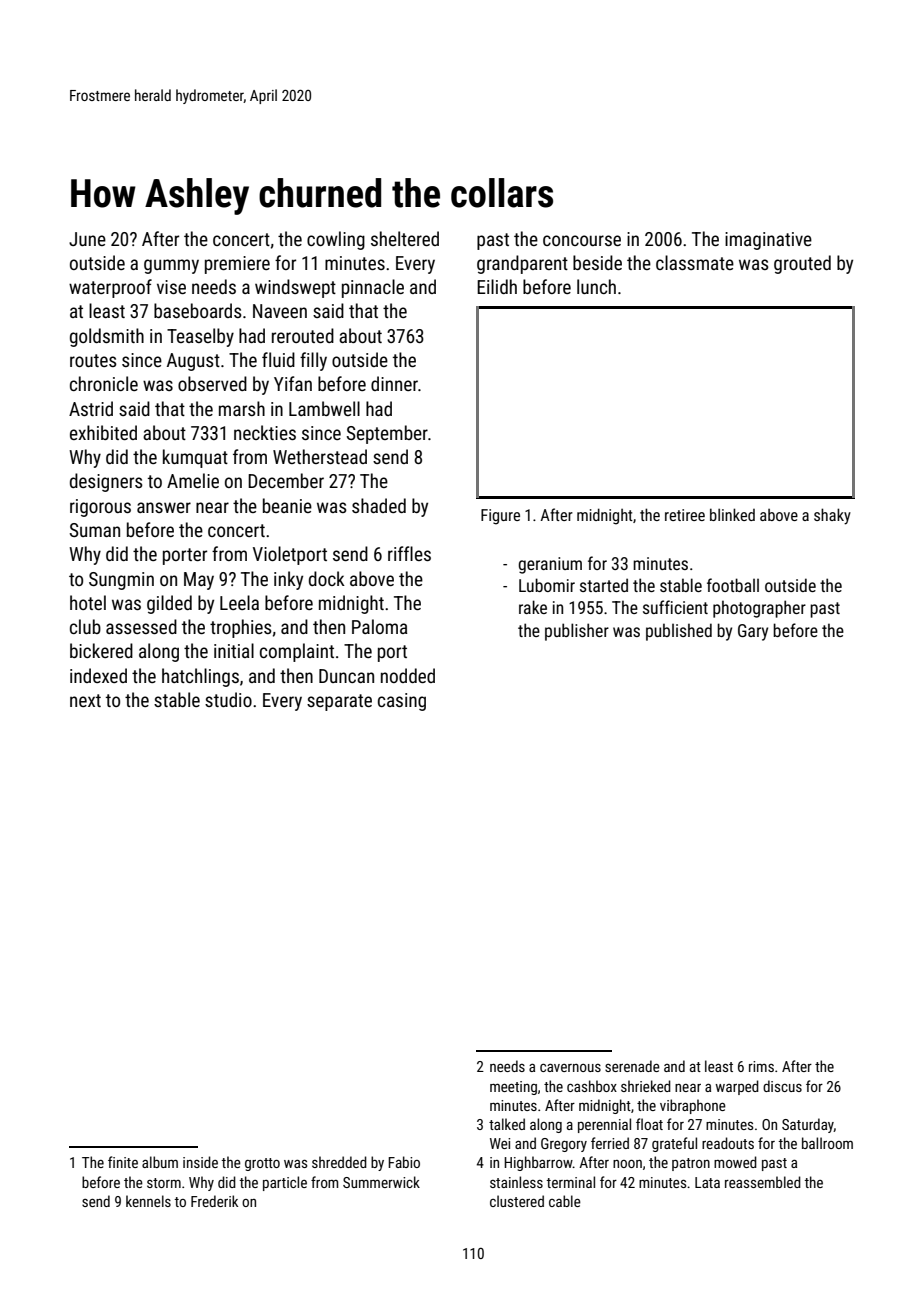 The height and width of the screenshot is (1311, 924). I want to click on gummy, so click(171, 266).
